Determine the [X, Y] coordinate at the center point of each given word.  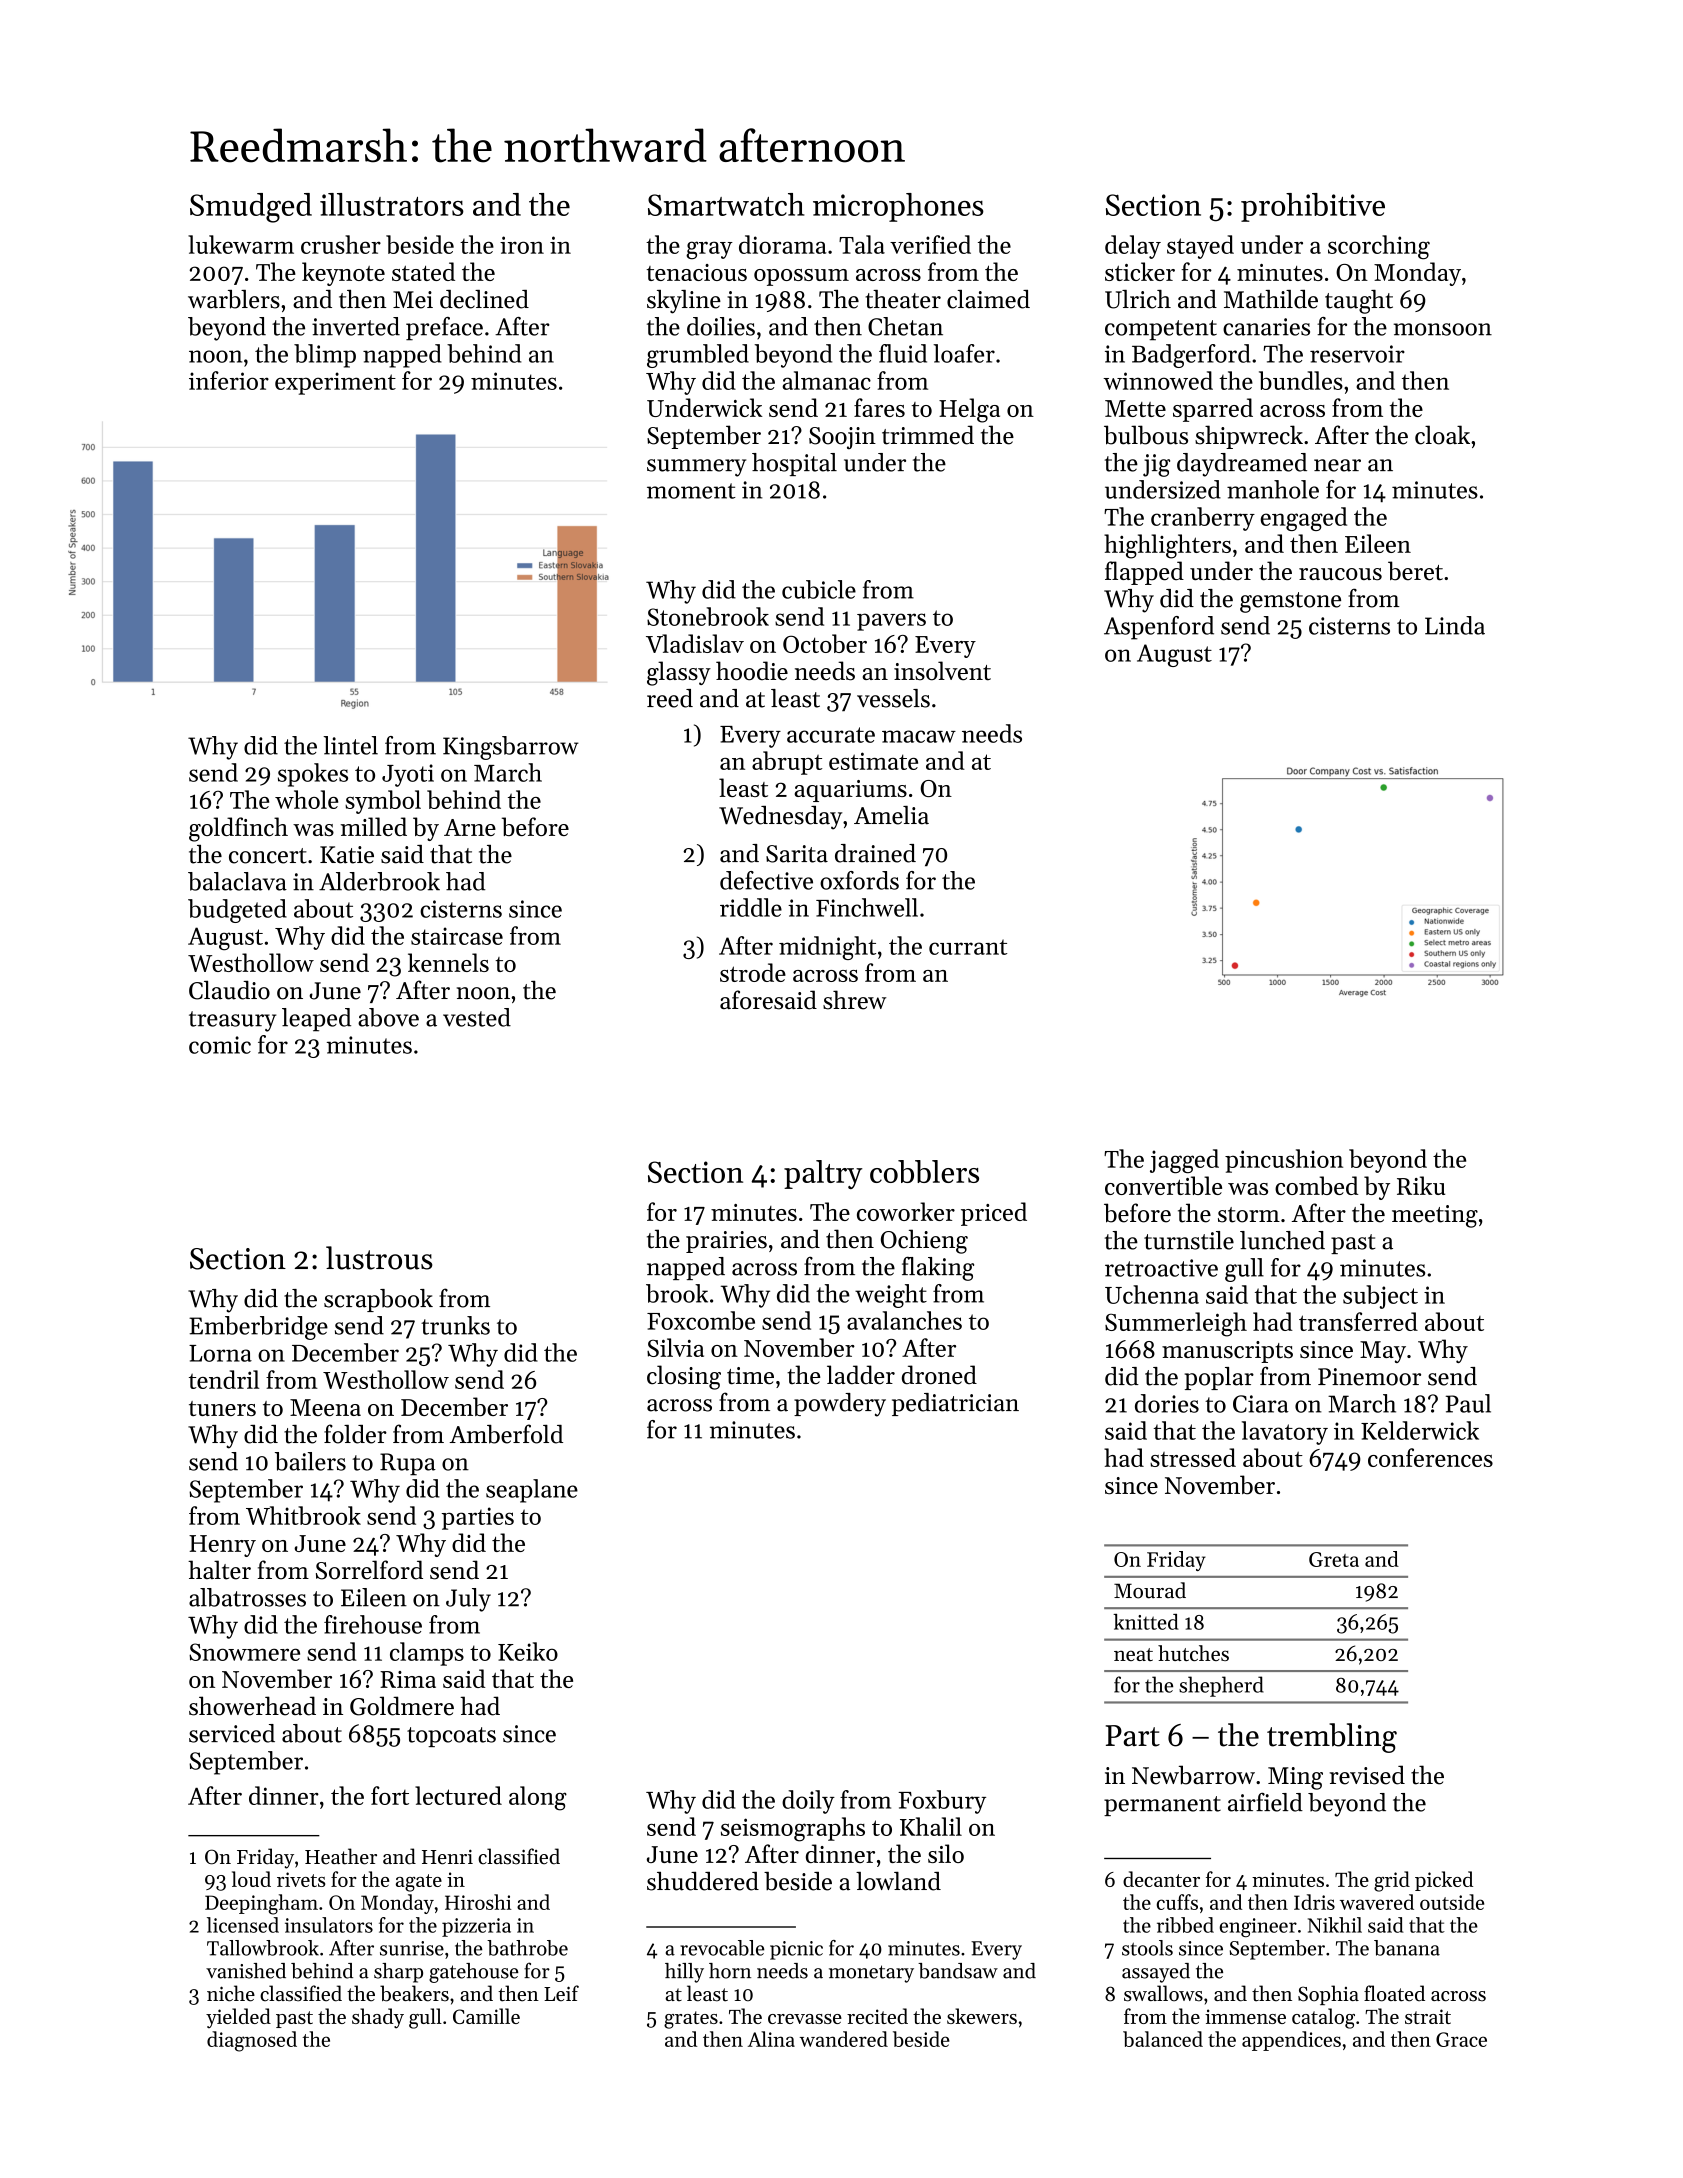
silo [946, 1853]
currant [968, 947]
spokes [313, 775]
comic [220, 1045]
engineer [1258, 1927]
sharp [398, 1973]
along [538, 1798]
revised [1367, 1775]
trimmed [928, 435]
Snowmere [244, 1652]
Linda [1455, 625]
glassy [679, 673]
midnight [827, 948]
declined [484, 299]
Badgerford [1191, 356]
